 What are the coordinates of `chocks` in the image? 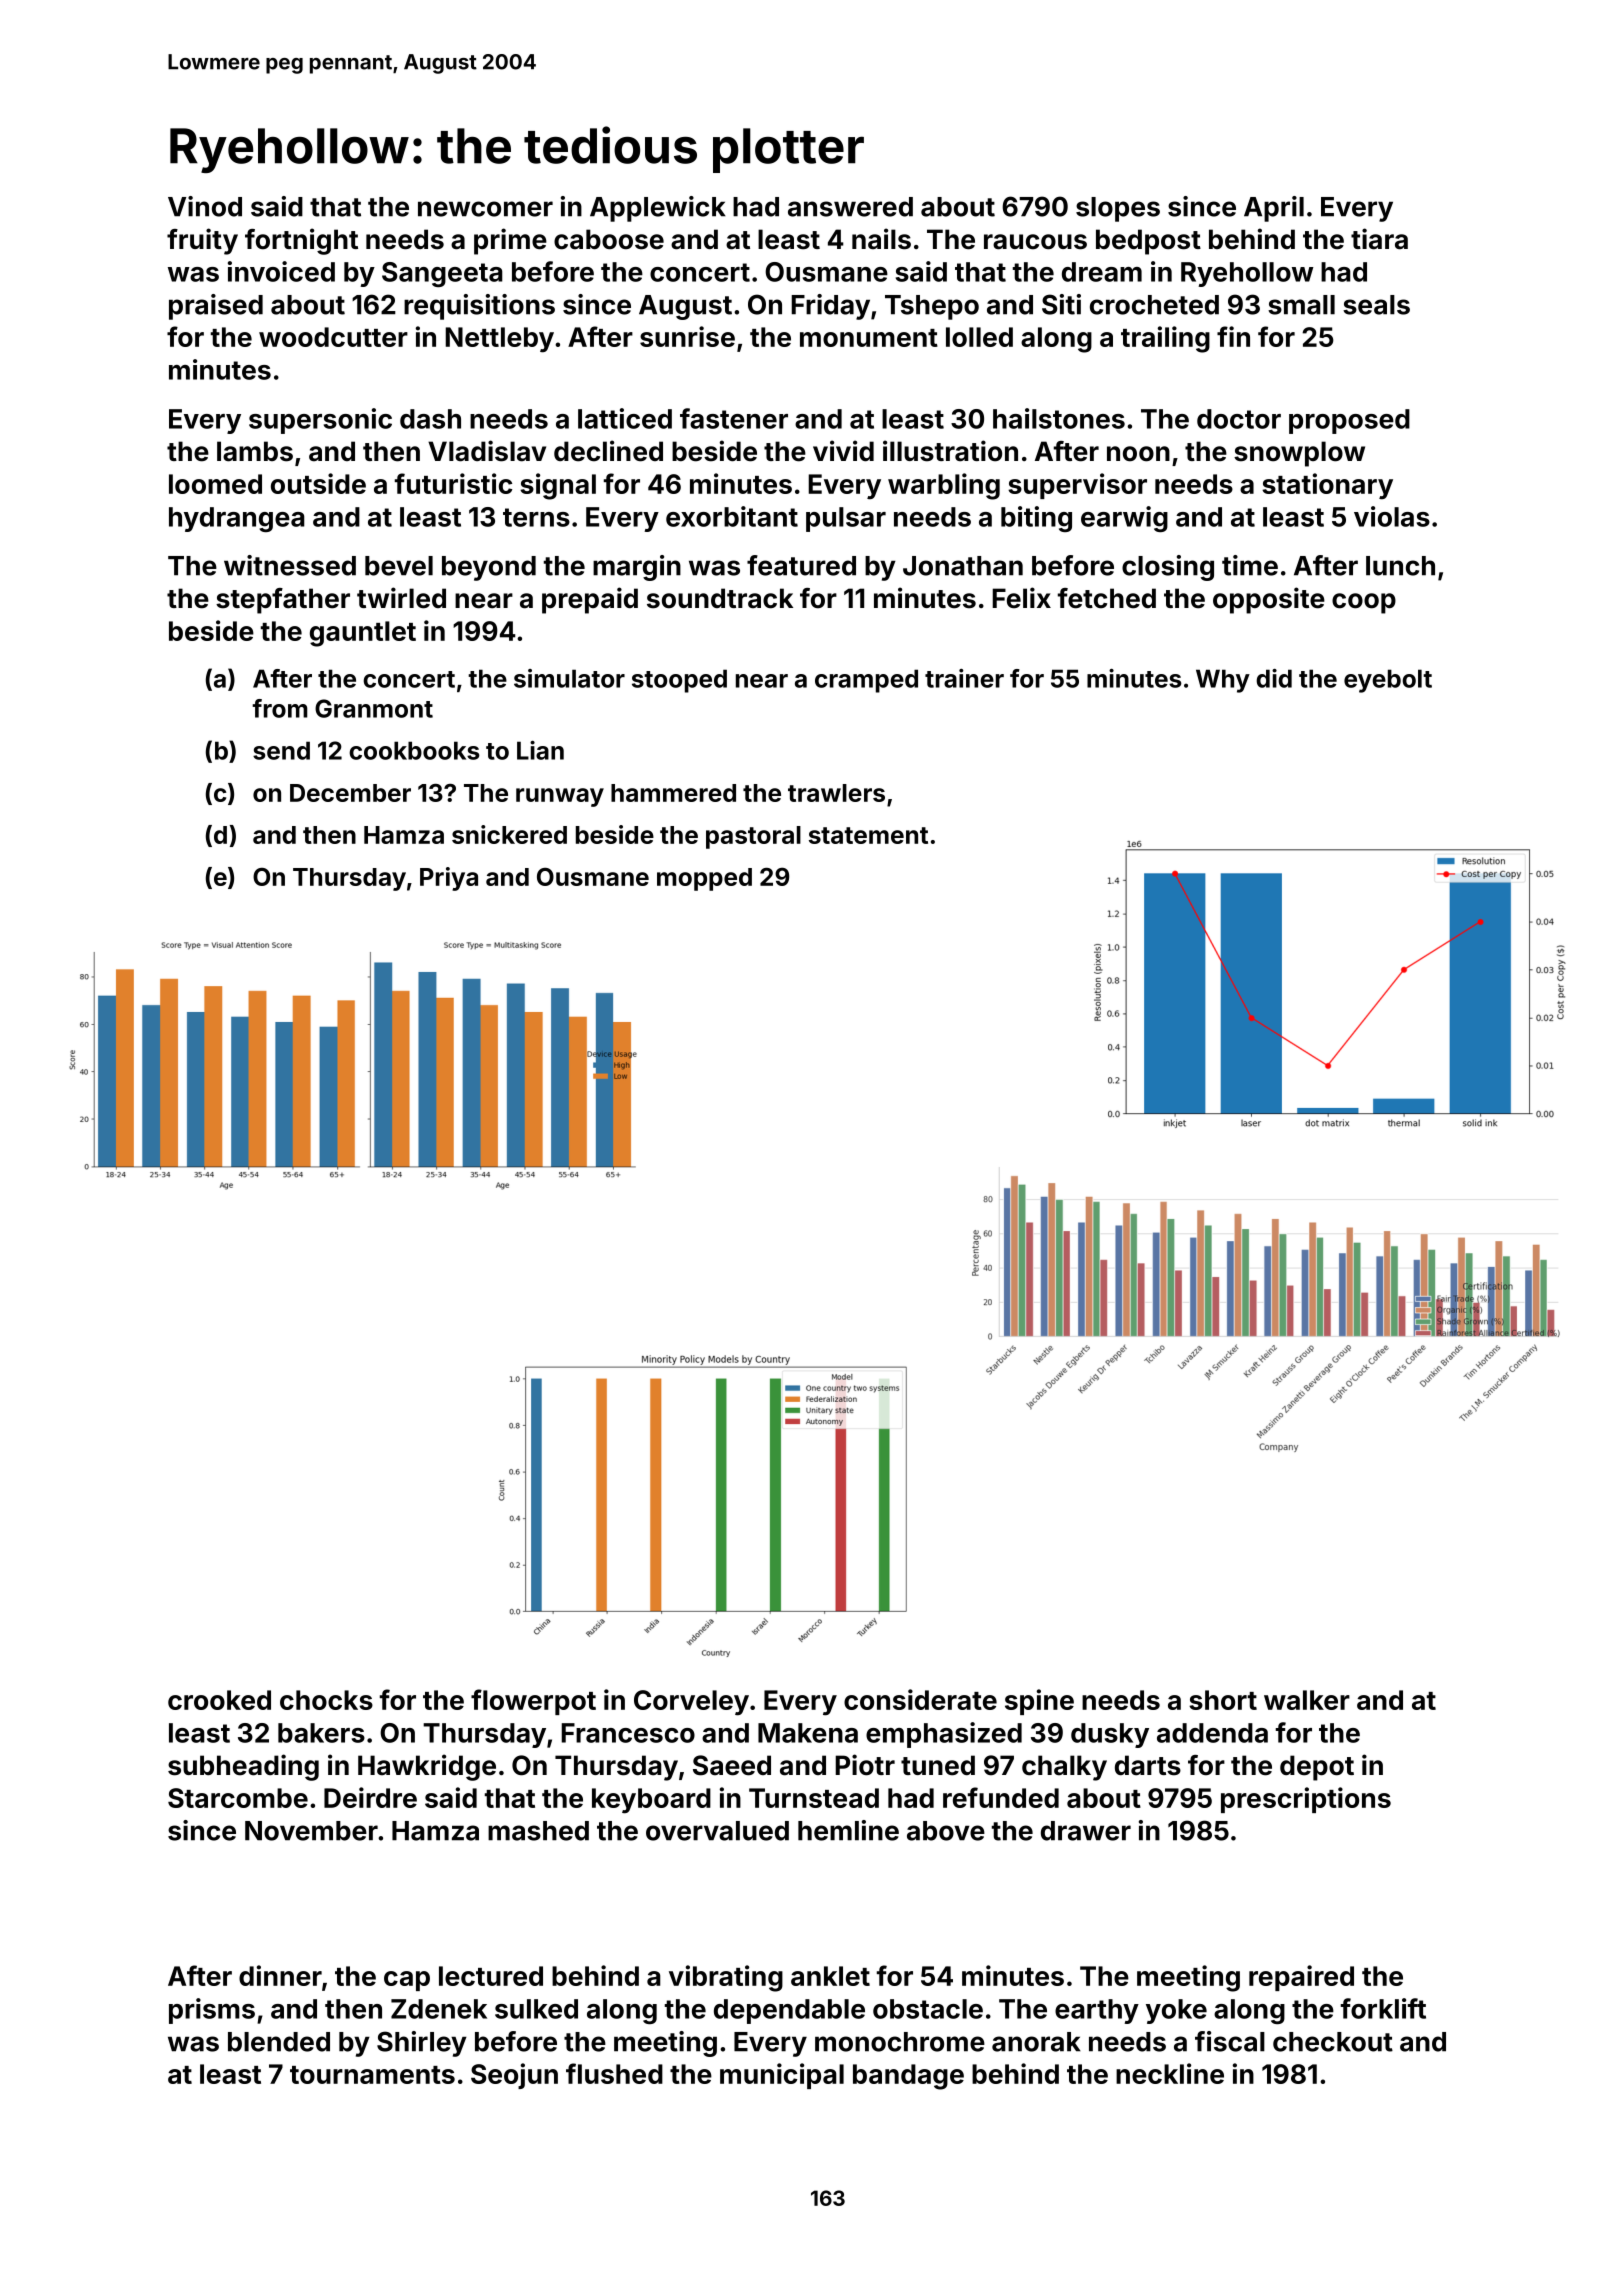 It's located at (326, 1700).
